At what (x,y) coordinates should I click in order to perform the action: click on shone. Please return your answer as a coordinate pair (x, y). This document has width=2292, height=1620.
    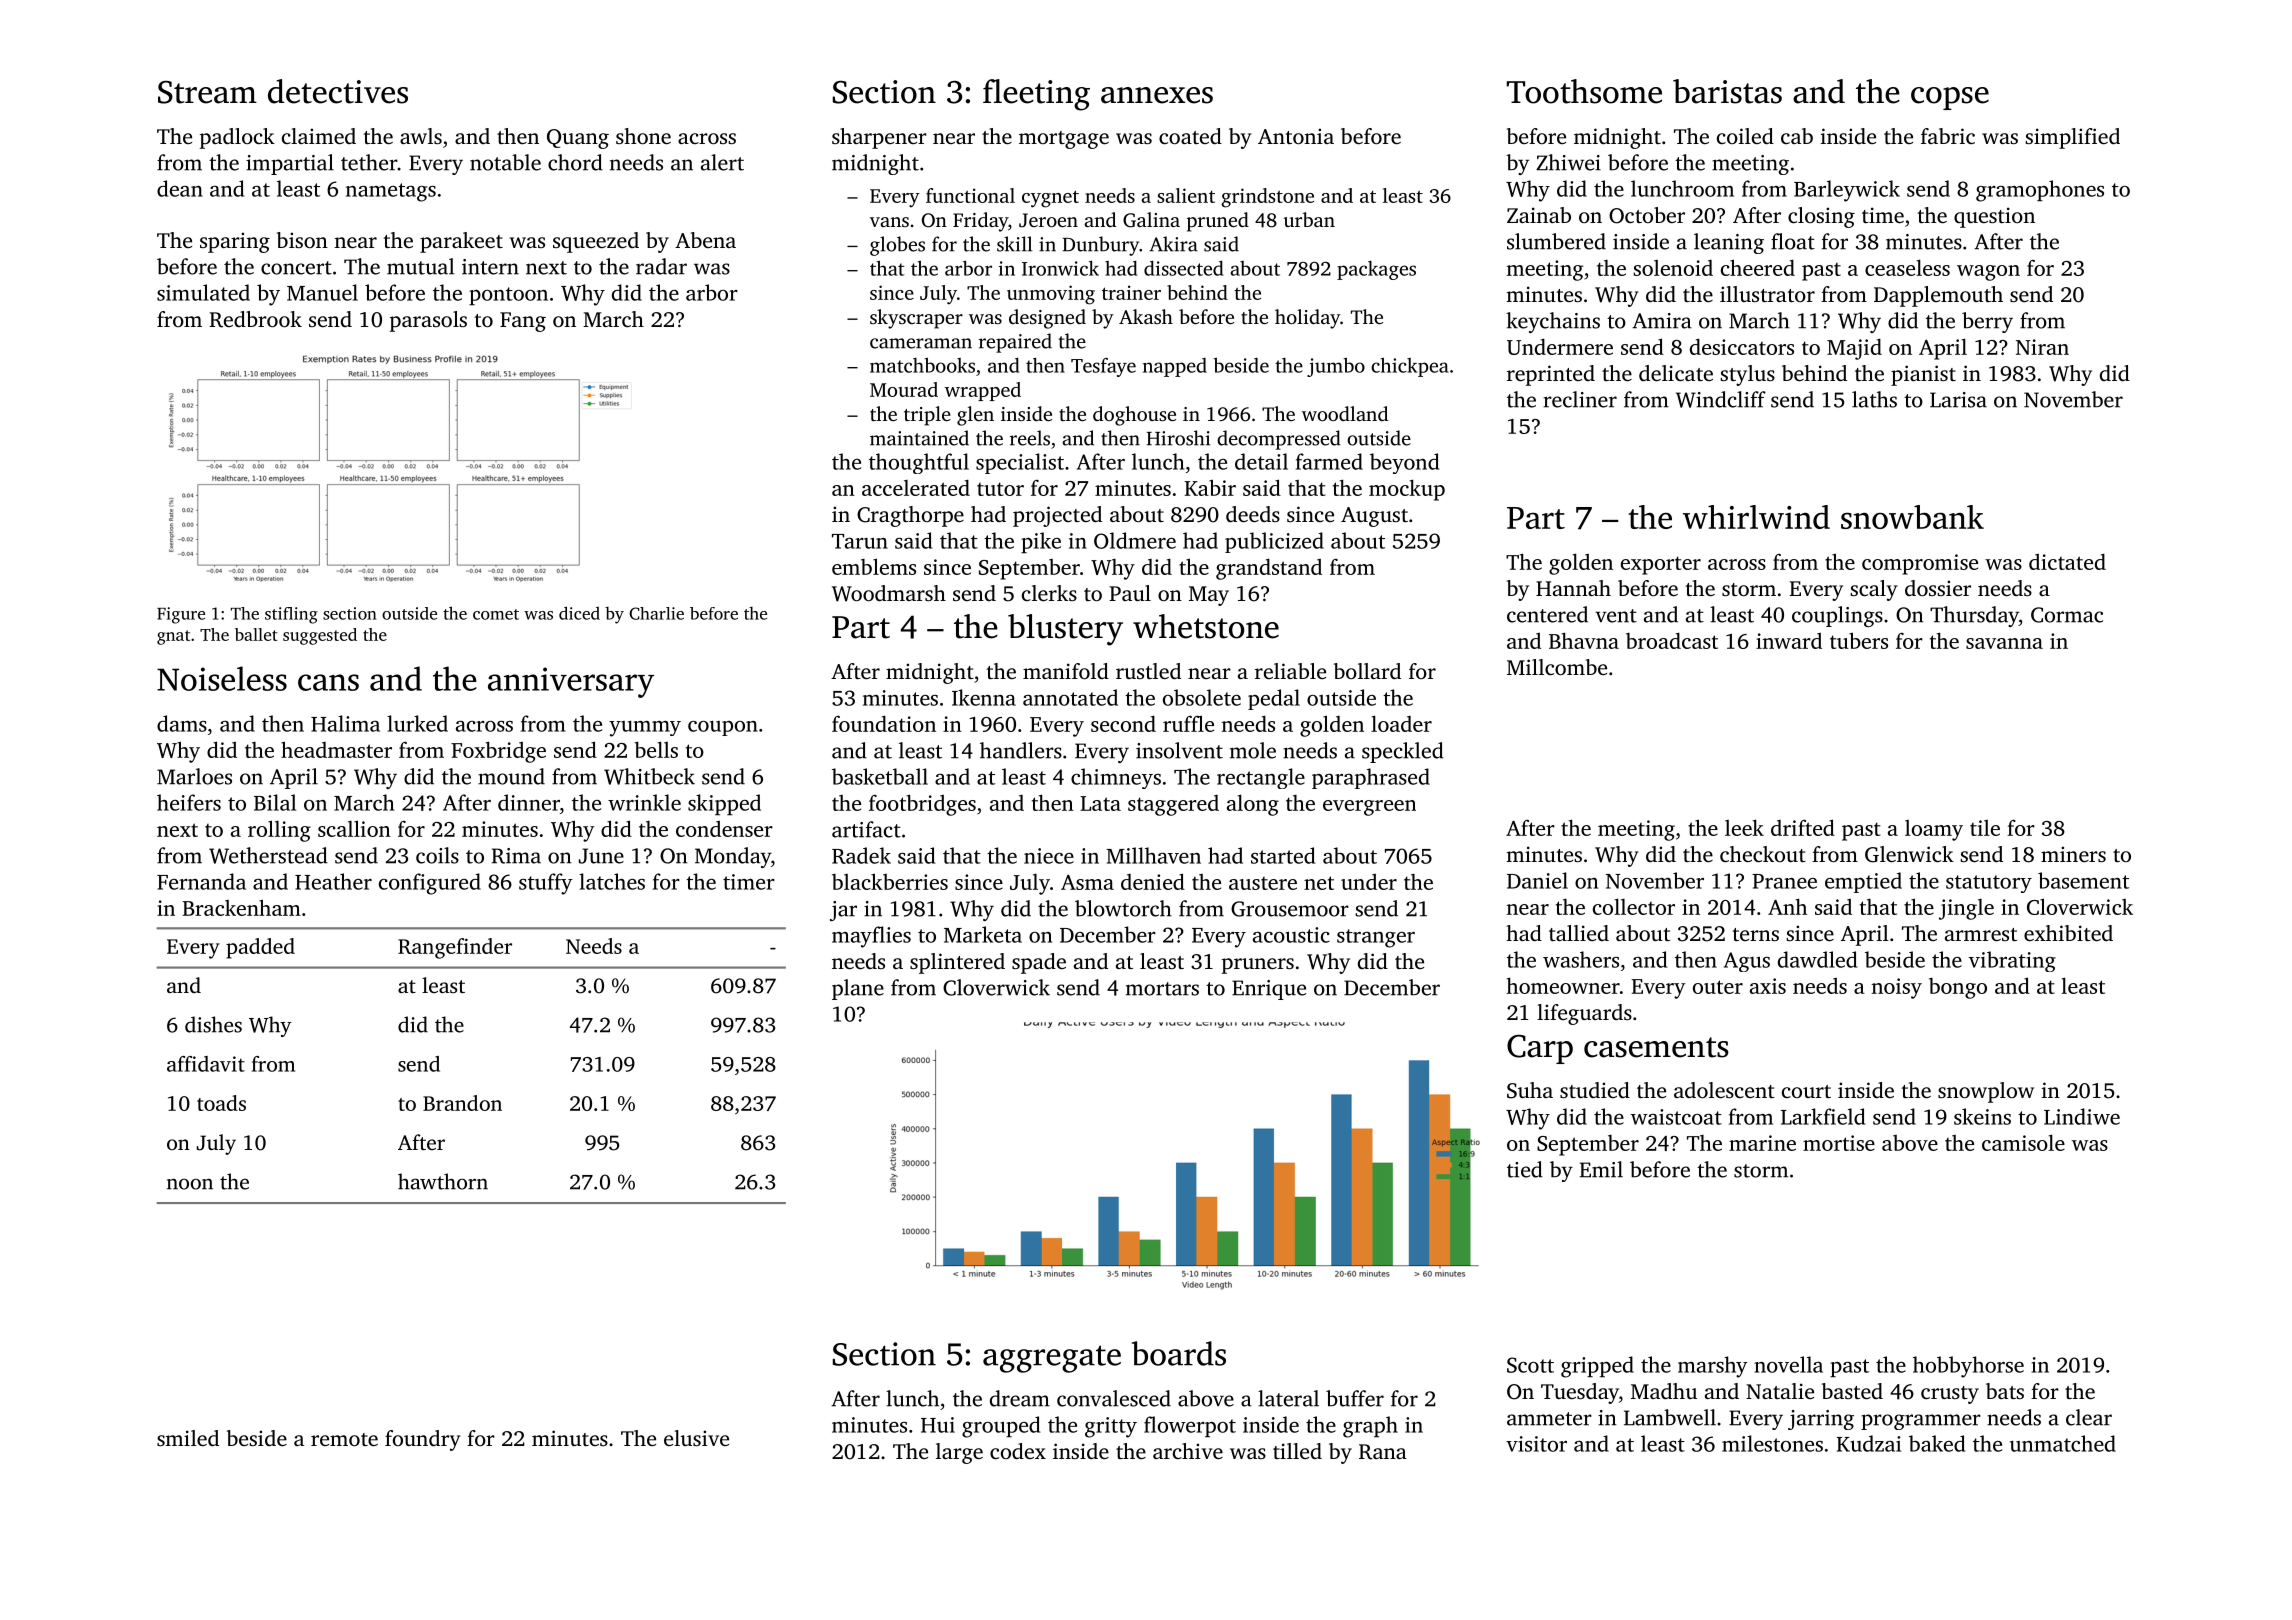
    Looking at the image, I should click on (643, 136).
